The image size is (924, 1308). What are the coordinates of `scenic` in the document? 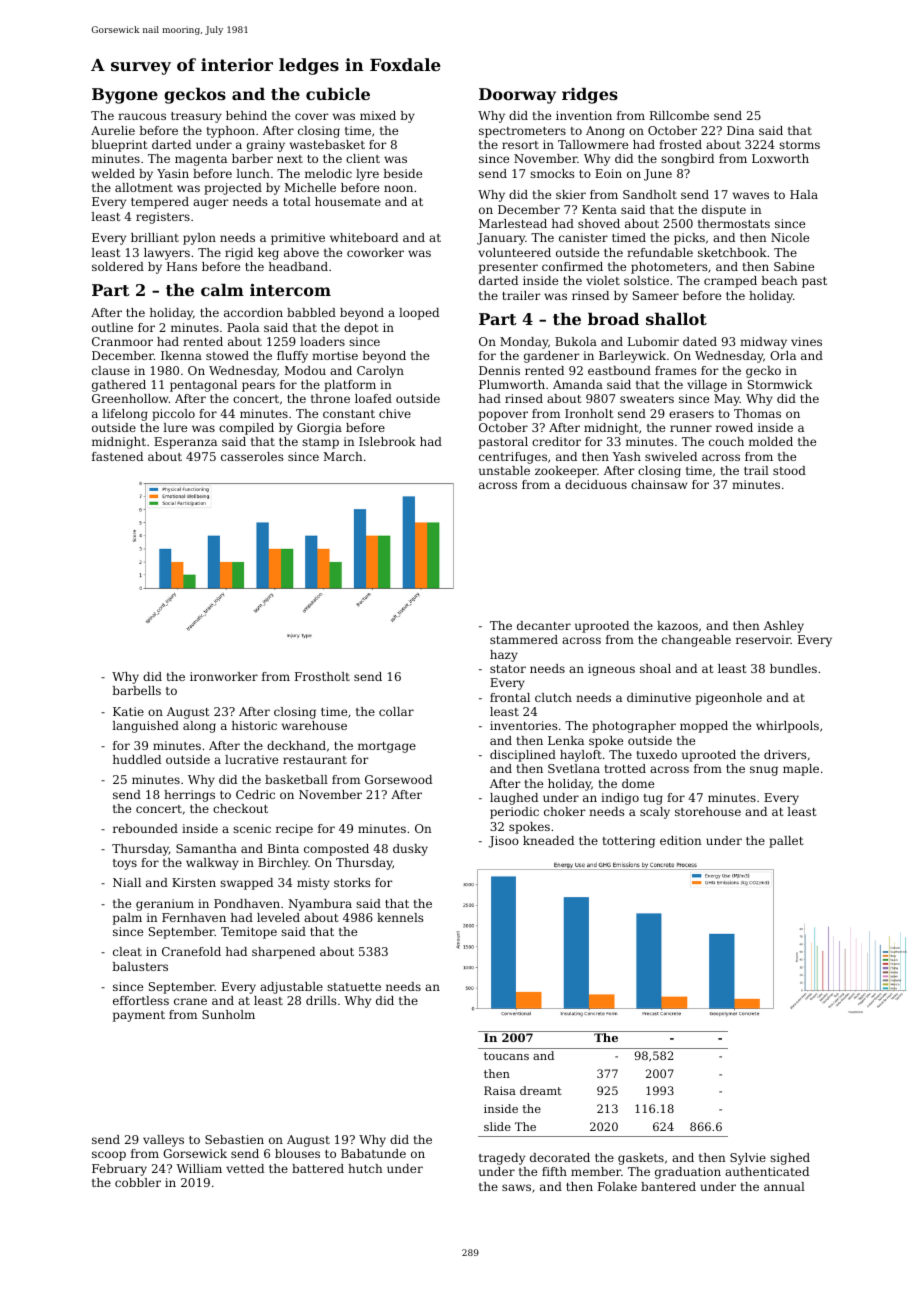 It's located at (252, 828).
